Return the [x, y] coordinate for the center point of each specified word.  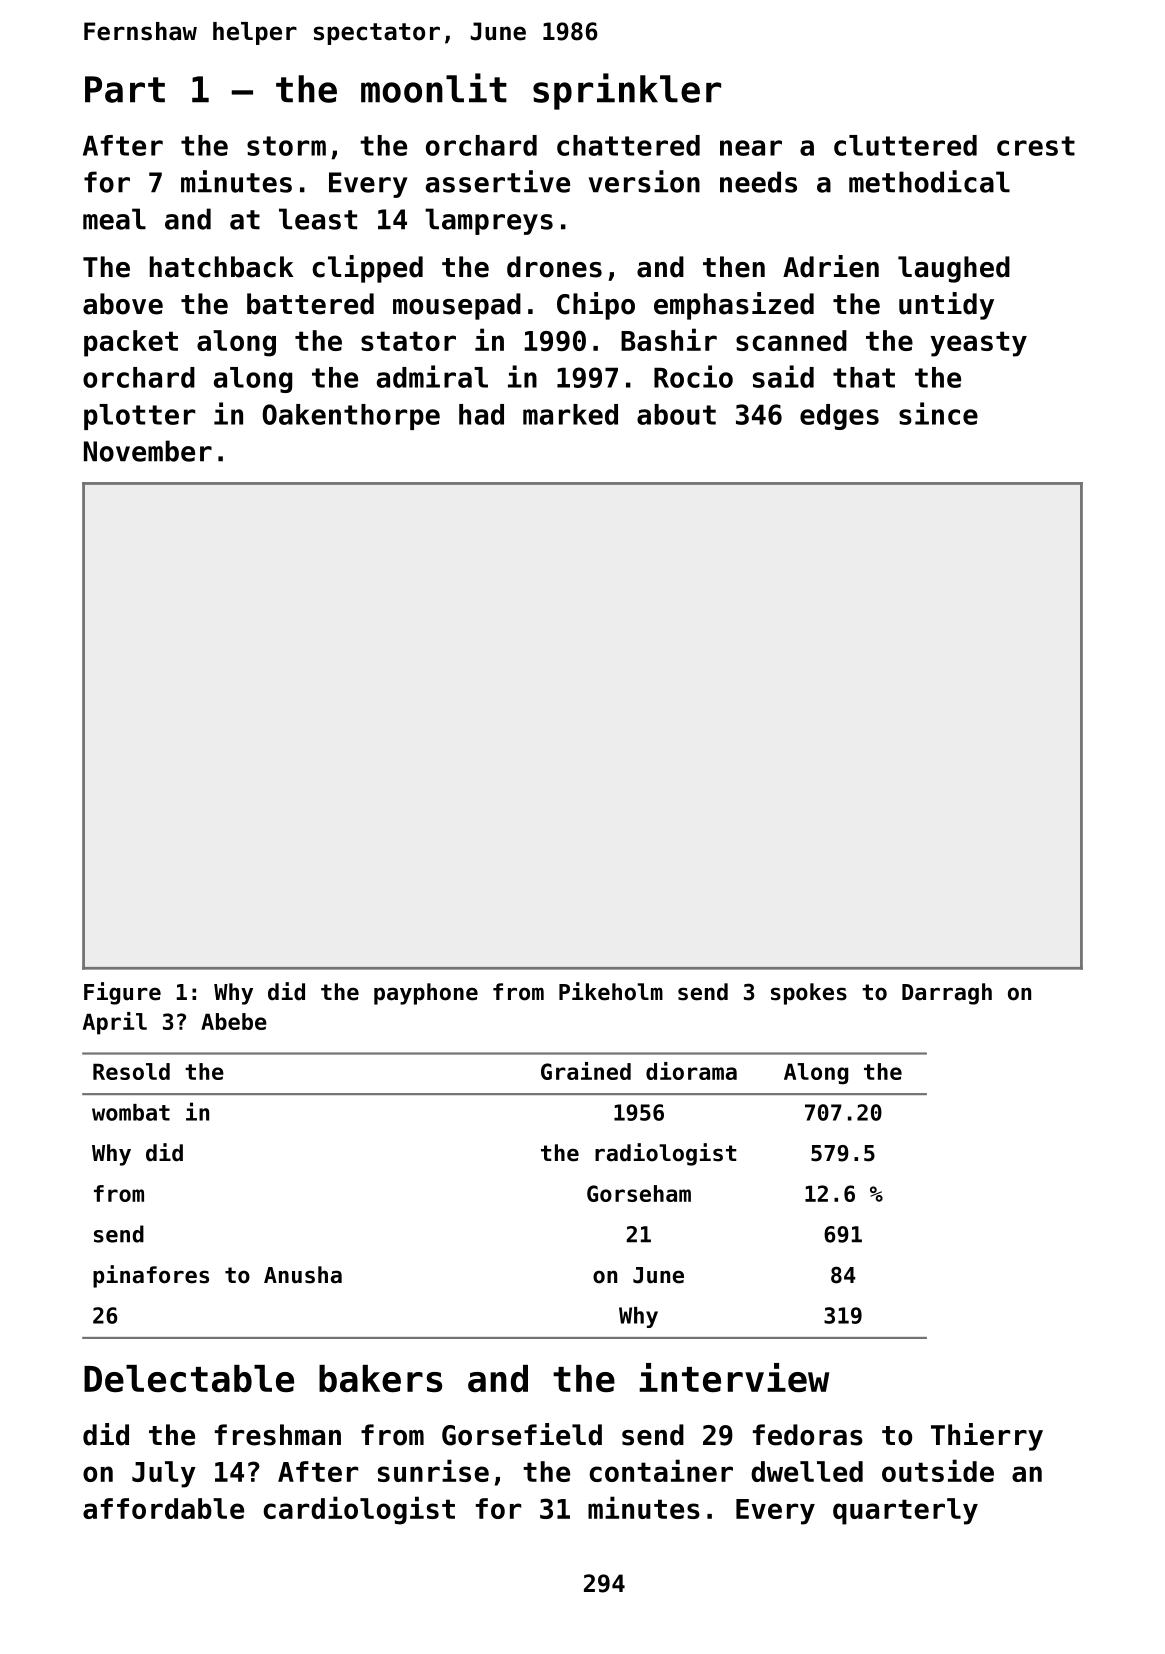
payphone [426, 994]
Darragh [947, 994]
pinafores [151, 1276]
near [751, 148]
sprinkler [627, 91]
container [661, 1470]
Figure [122, 993]
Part [125, 89]
